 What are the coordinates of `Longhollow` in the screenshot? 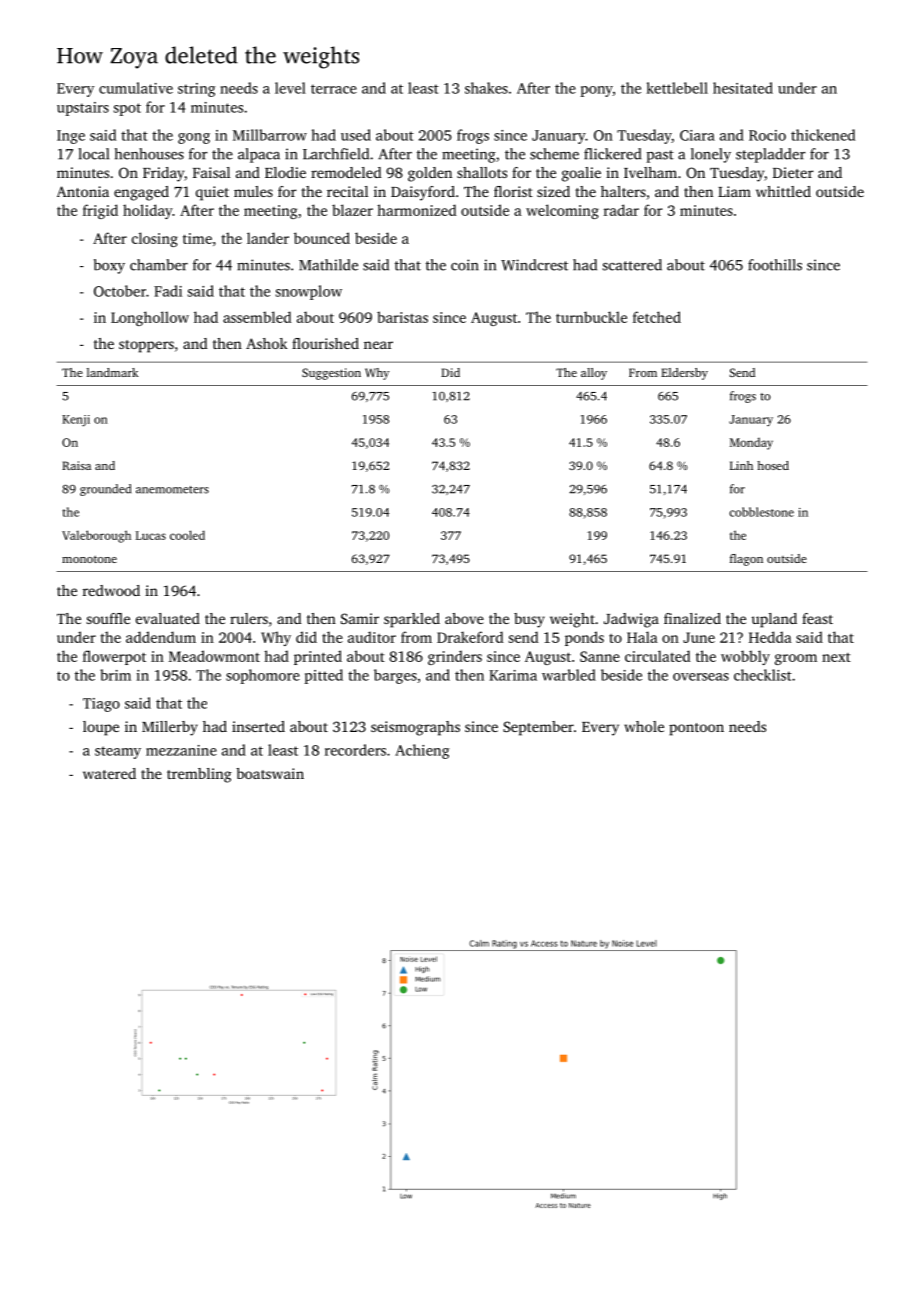 It's located at (150, 318).
